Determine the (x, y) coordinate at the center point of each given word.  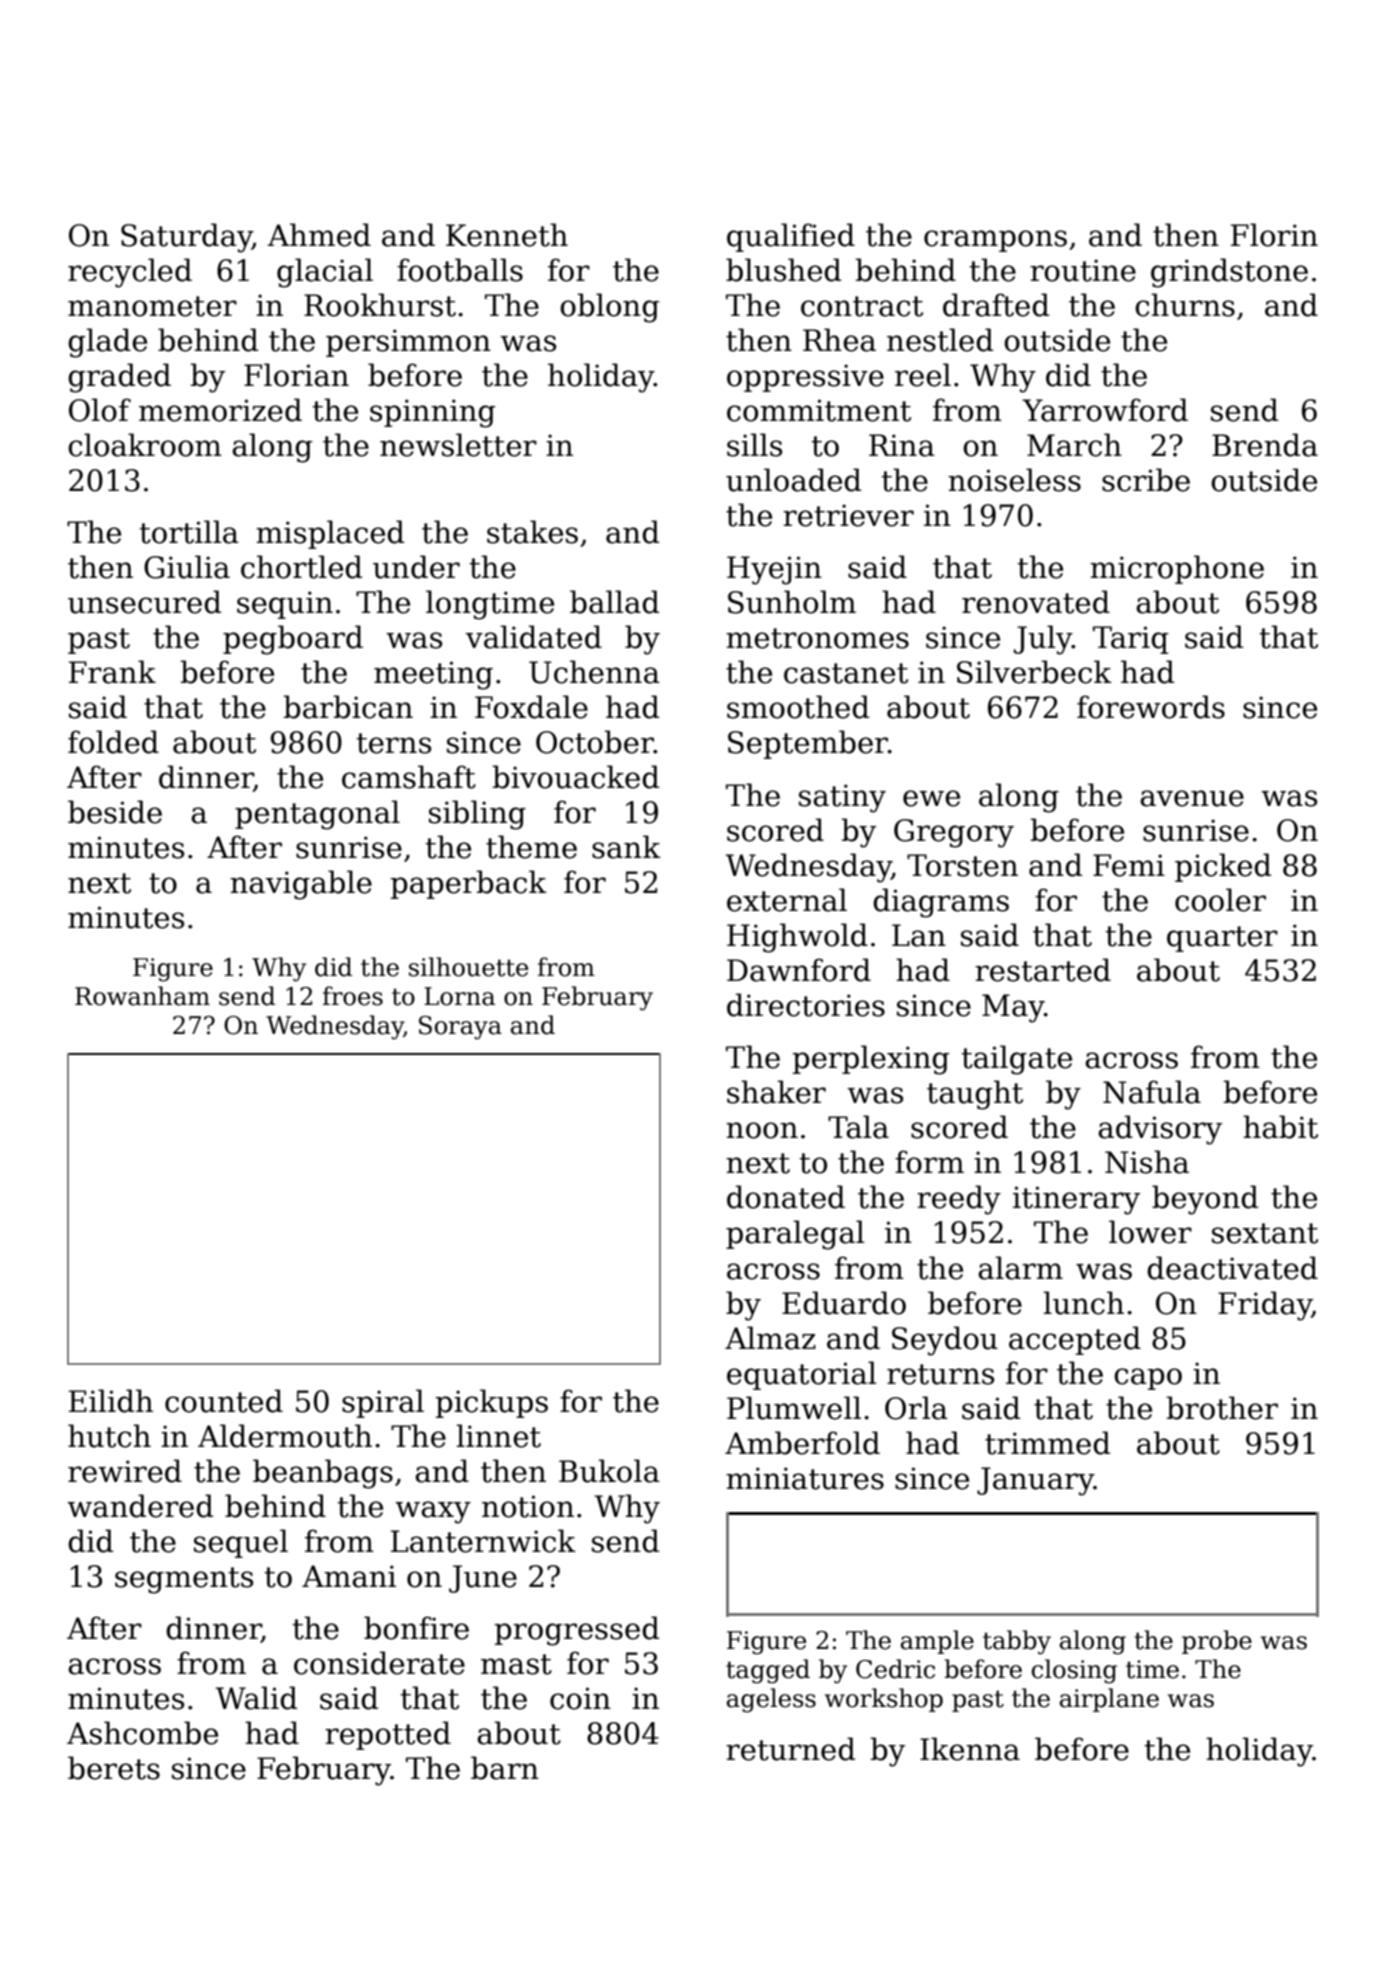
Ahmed (319, 235)
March (1074, 445)
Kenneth (507, 235)
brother (1222, 1408)
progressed (576, 1631)
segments (184, 1580)
